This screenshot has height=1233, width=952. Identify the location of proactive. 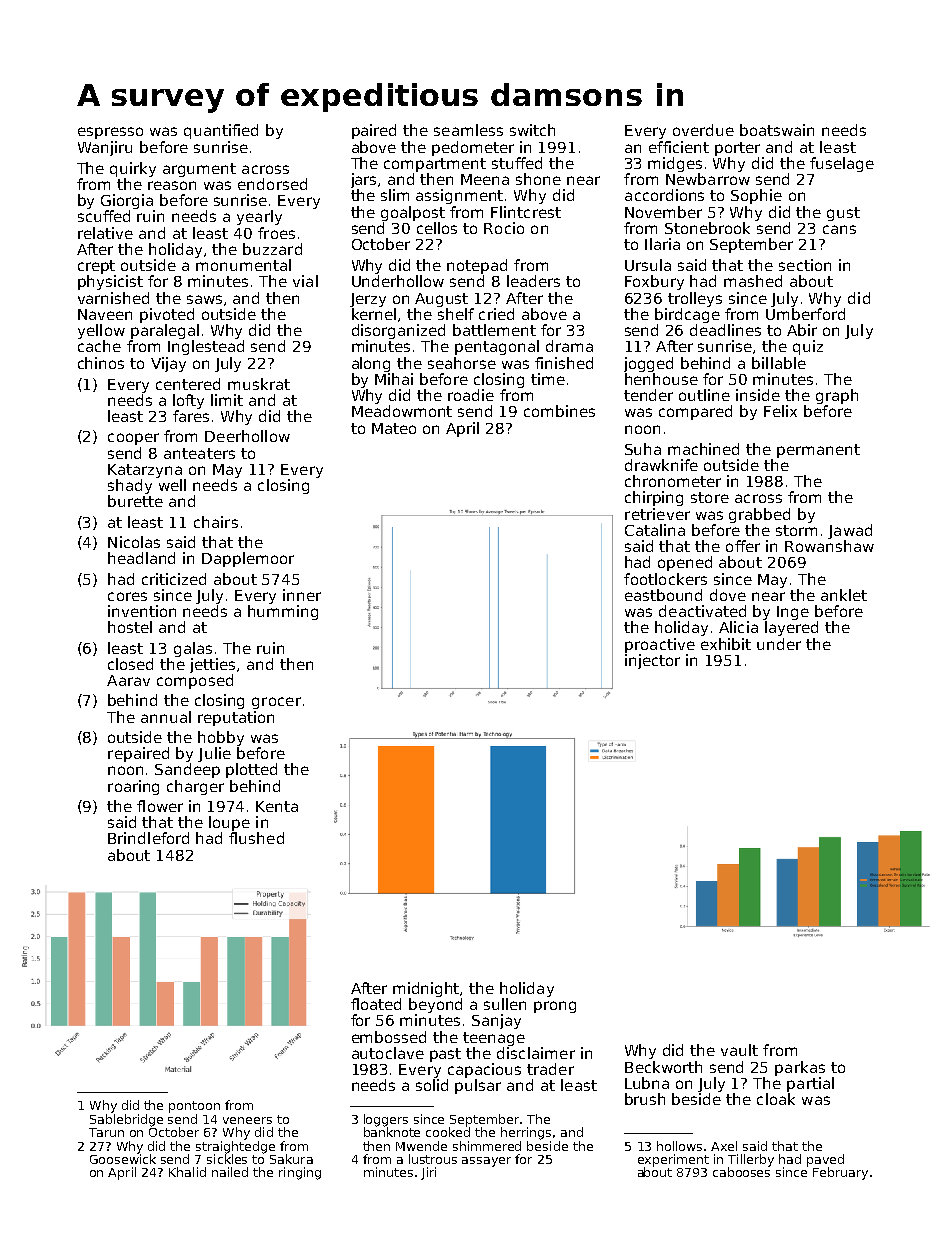
(660, 645).
